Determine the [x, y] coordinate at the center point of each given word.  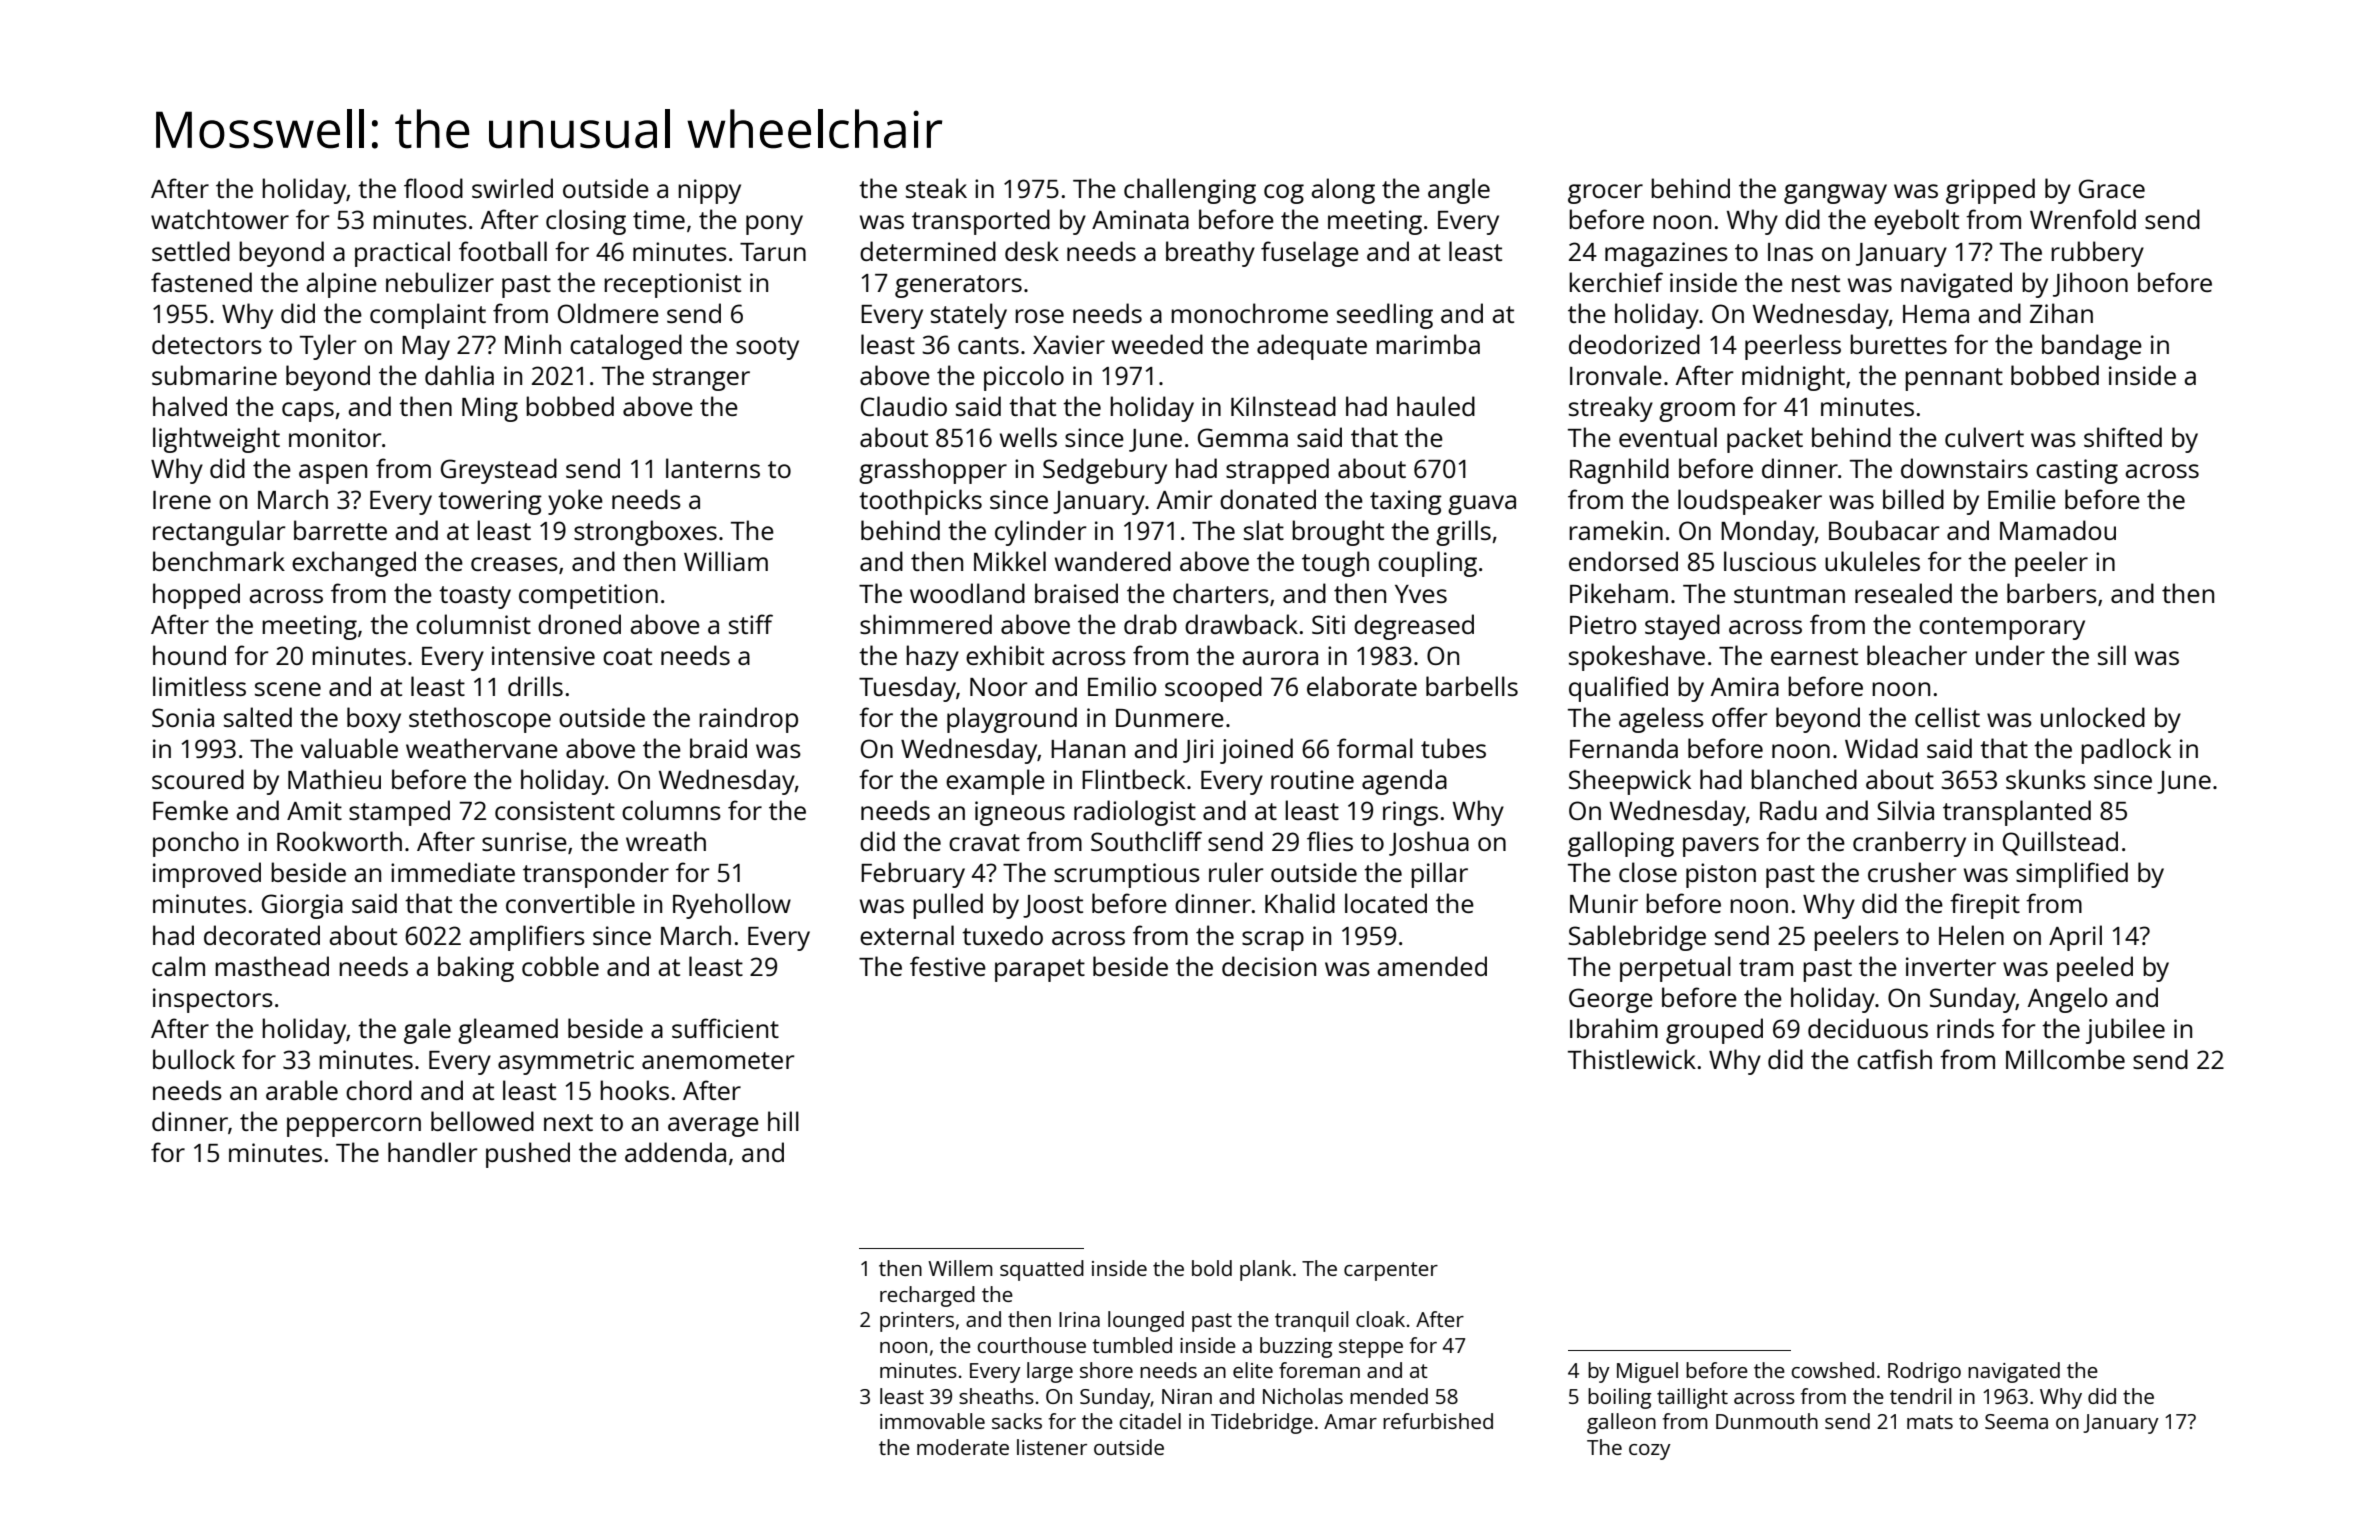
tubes [1453, 748]
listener [1052, 1447]
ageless [1661, 720]
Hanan [1088, 749]
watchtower [220, 219]
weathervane [482, 748]
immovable [932, 1421]
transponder [596, 875]
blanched [1804, 779]
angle [1459, 191]
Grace [2112, 188]
